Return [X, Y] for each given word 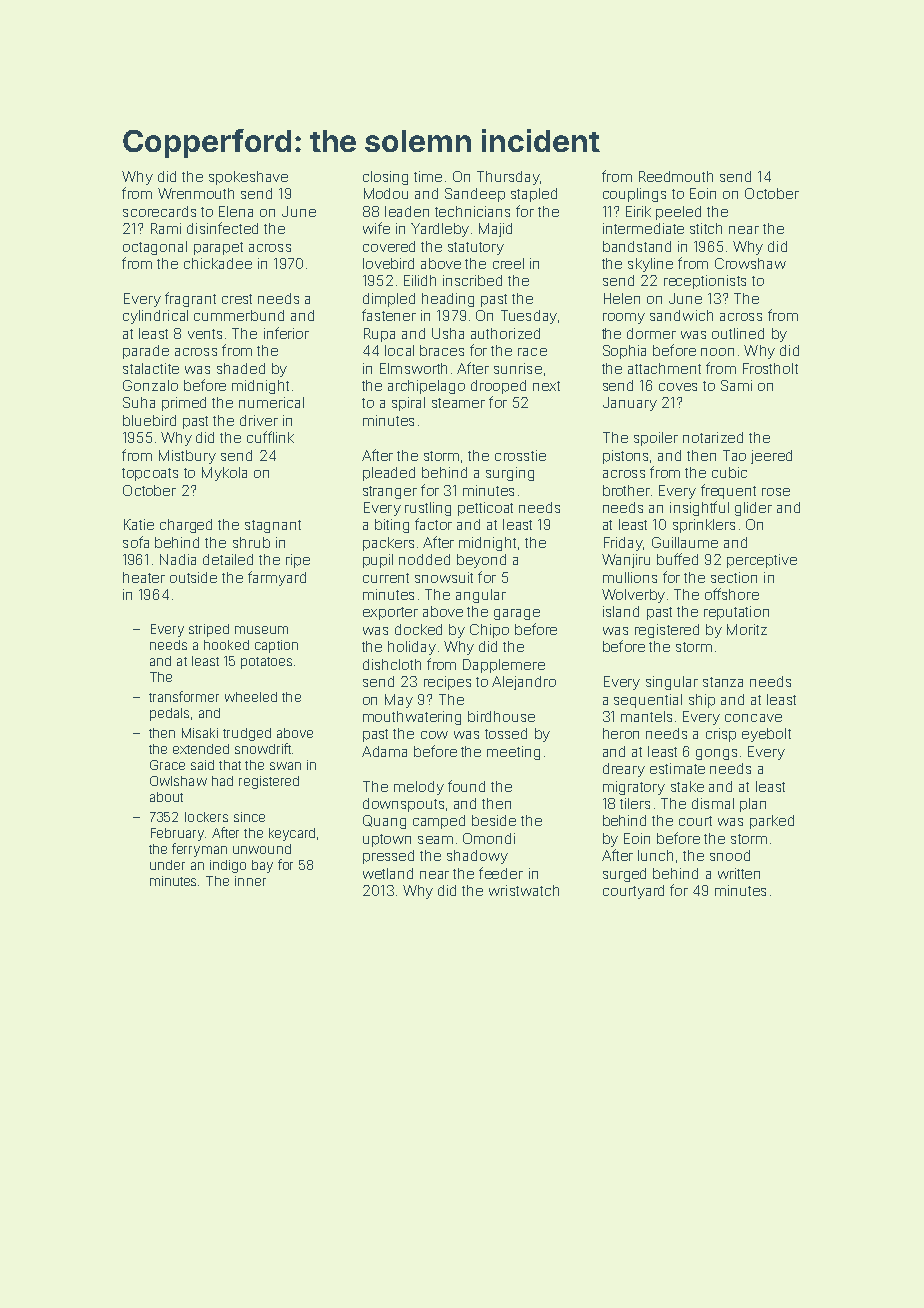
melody [419, 788]
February [177, 834]
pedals [169, 714]
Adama [384, 751]
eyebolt [766, 735]
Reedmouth [676, 176]
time [428, 176]
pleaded [389, 474]
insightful [699, 508]
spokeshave [248, 178]
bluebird [149, 420]
